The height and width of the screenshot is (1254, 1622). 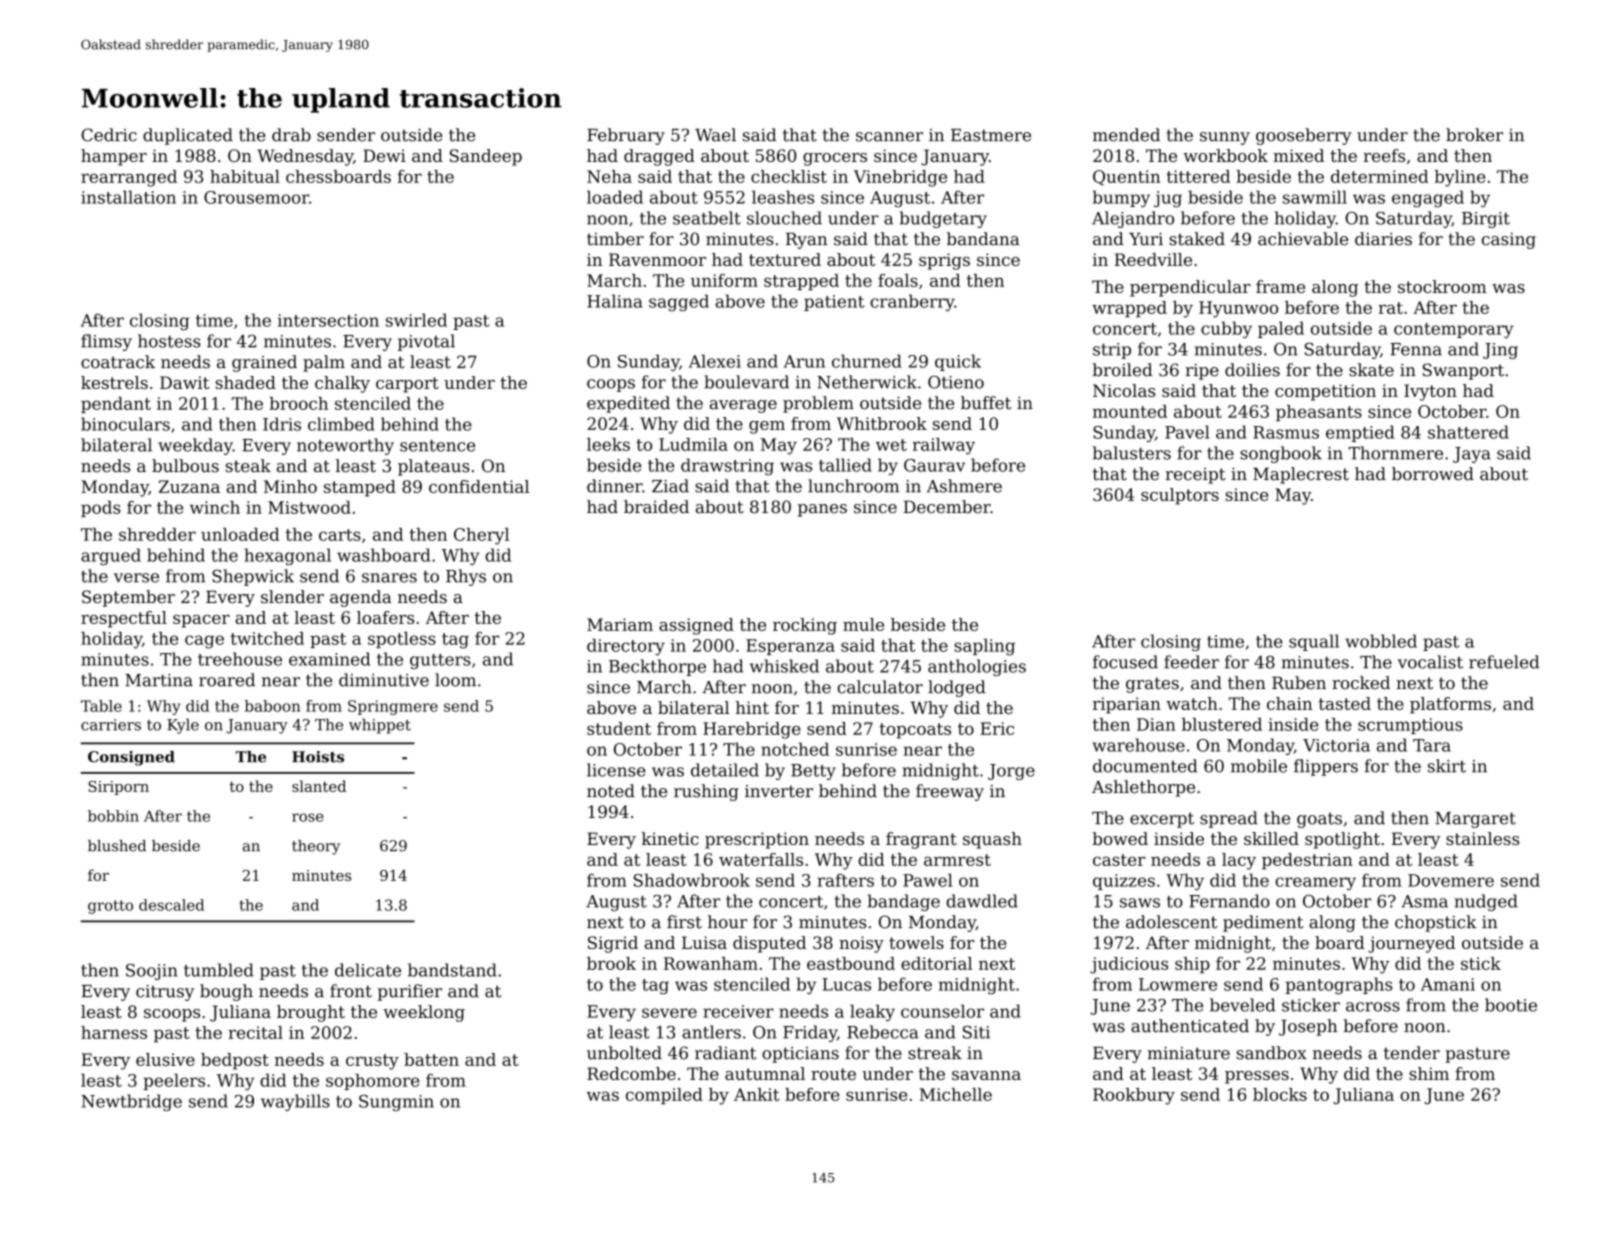 What do you see at coordinates (226, 992) in the screenshot?
I see `bough` at bounding box center [226, 992].
